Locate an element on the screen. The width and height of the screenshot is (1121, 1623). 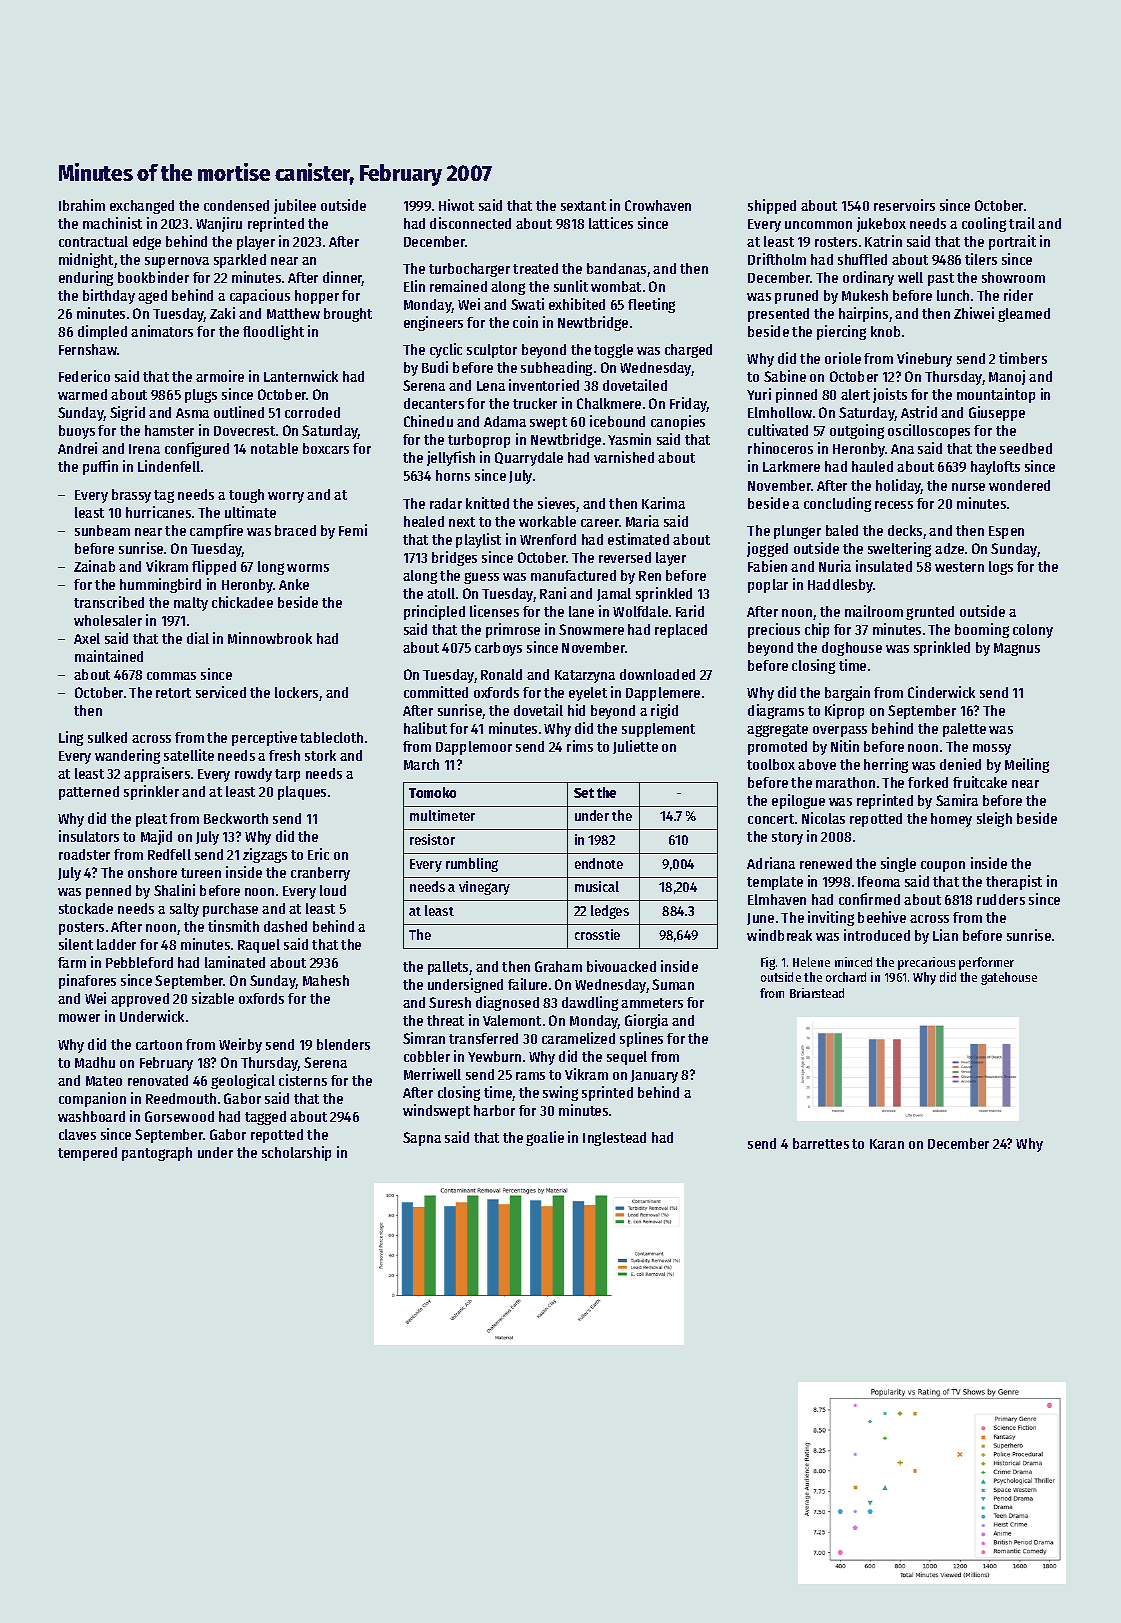
Minnowbrook is located at coordinates (270, 638).
